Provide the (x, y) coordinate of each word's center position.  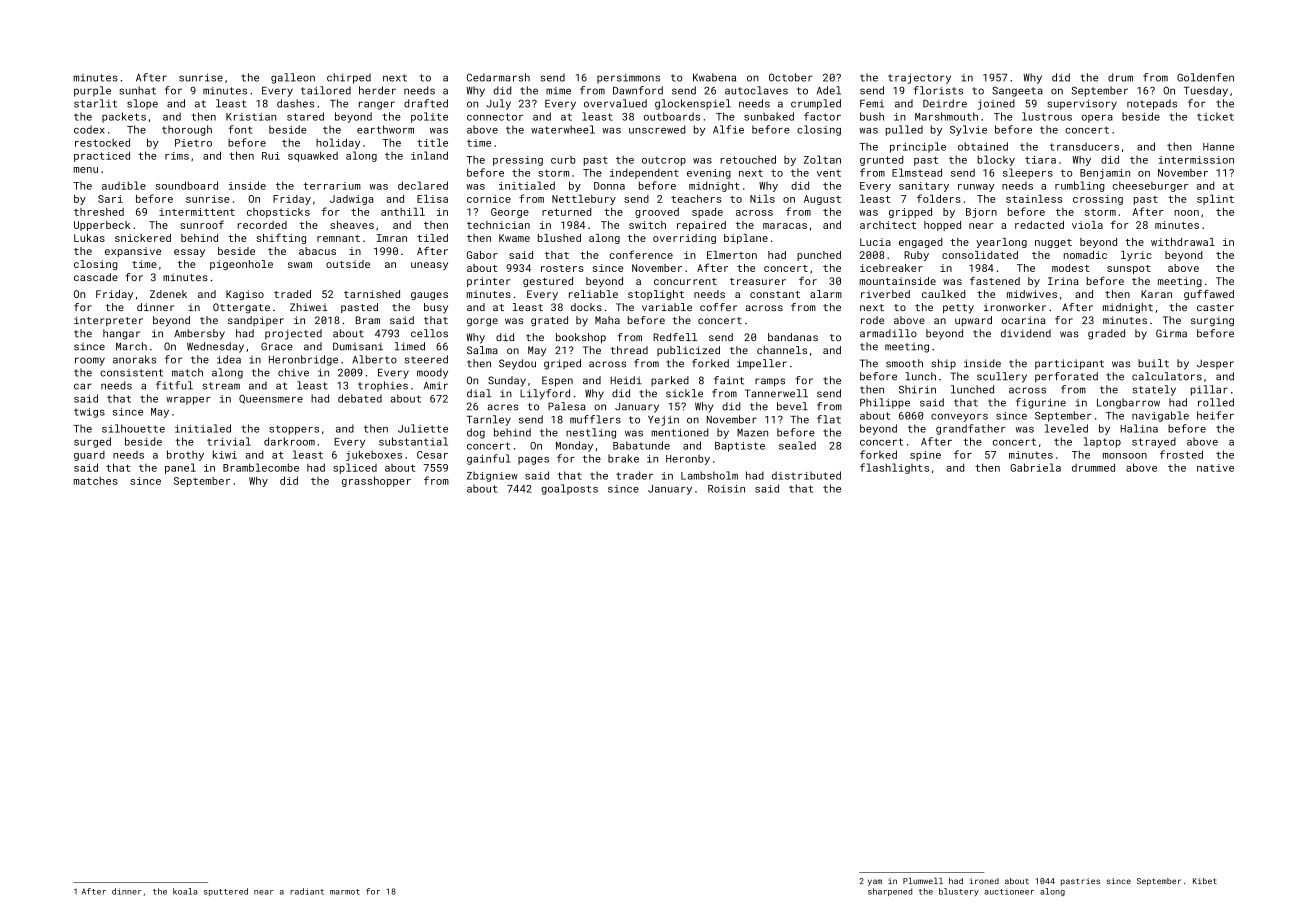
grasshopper (376, 481)
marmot (345, 892)
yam (875, 882)
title (432, 142)
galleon (293, 78)
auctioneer (1009, 892)
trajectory (919, 78)
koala (185, 891)
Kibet (1205, 881)
